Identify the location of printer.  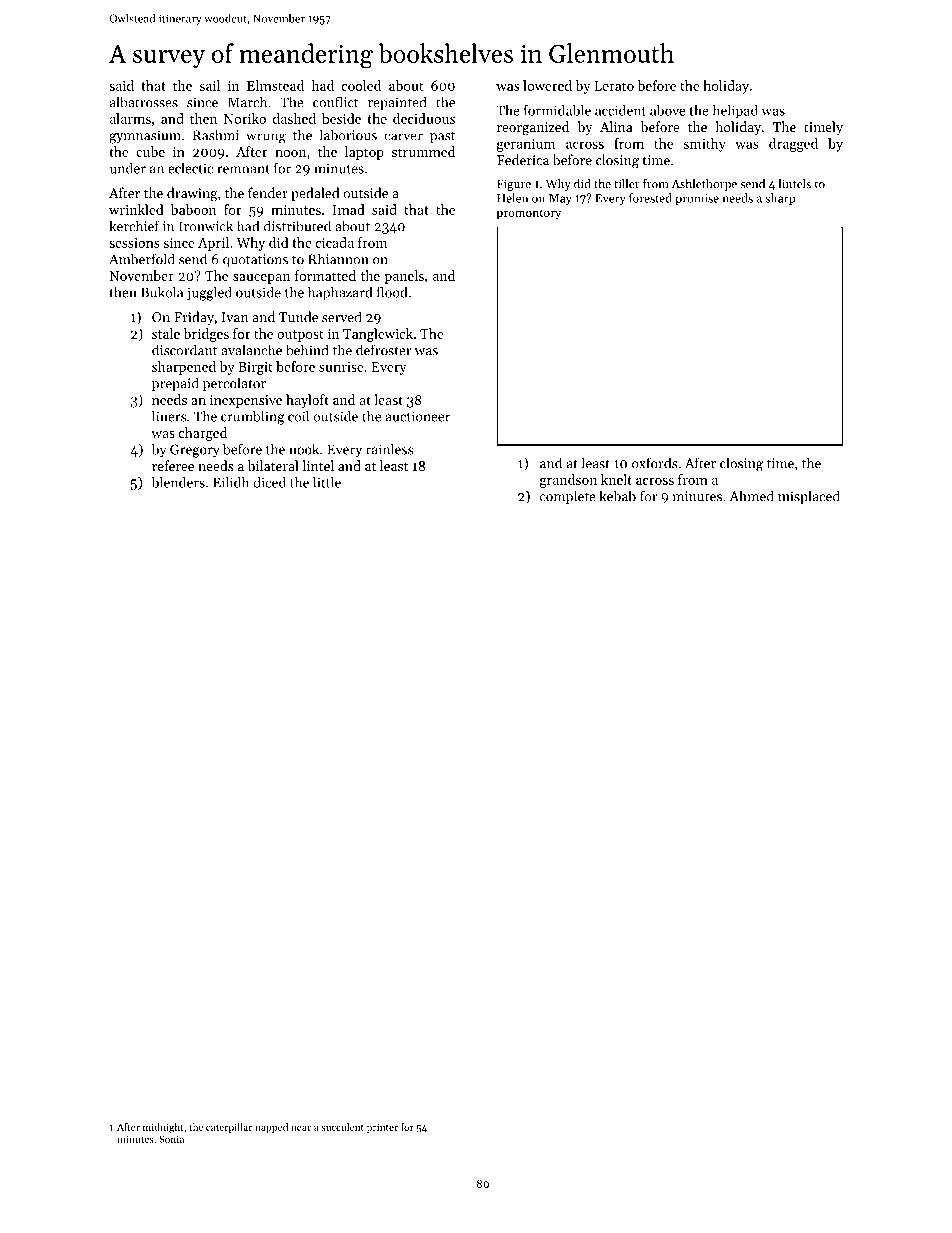
(382, 1128).
